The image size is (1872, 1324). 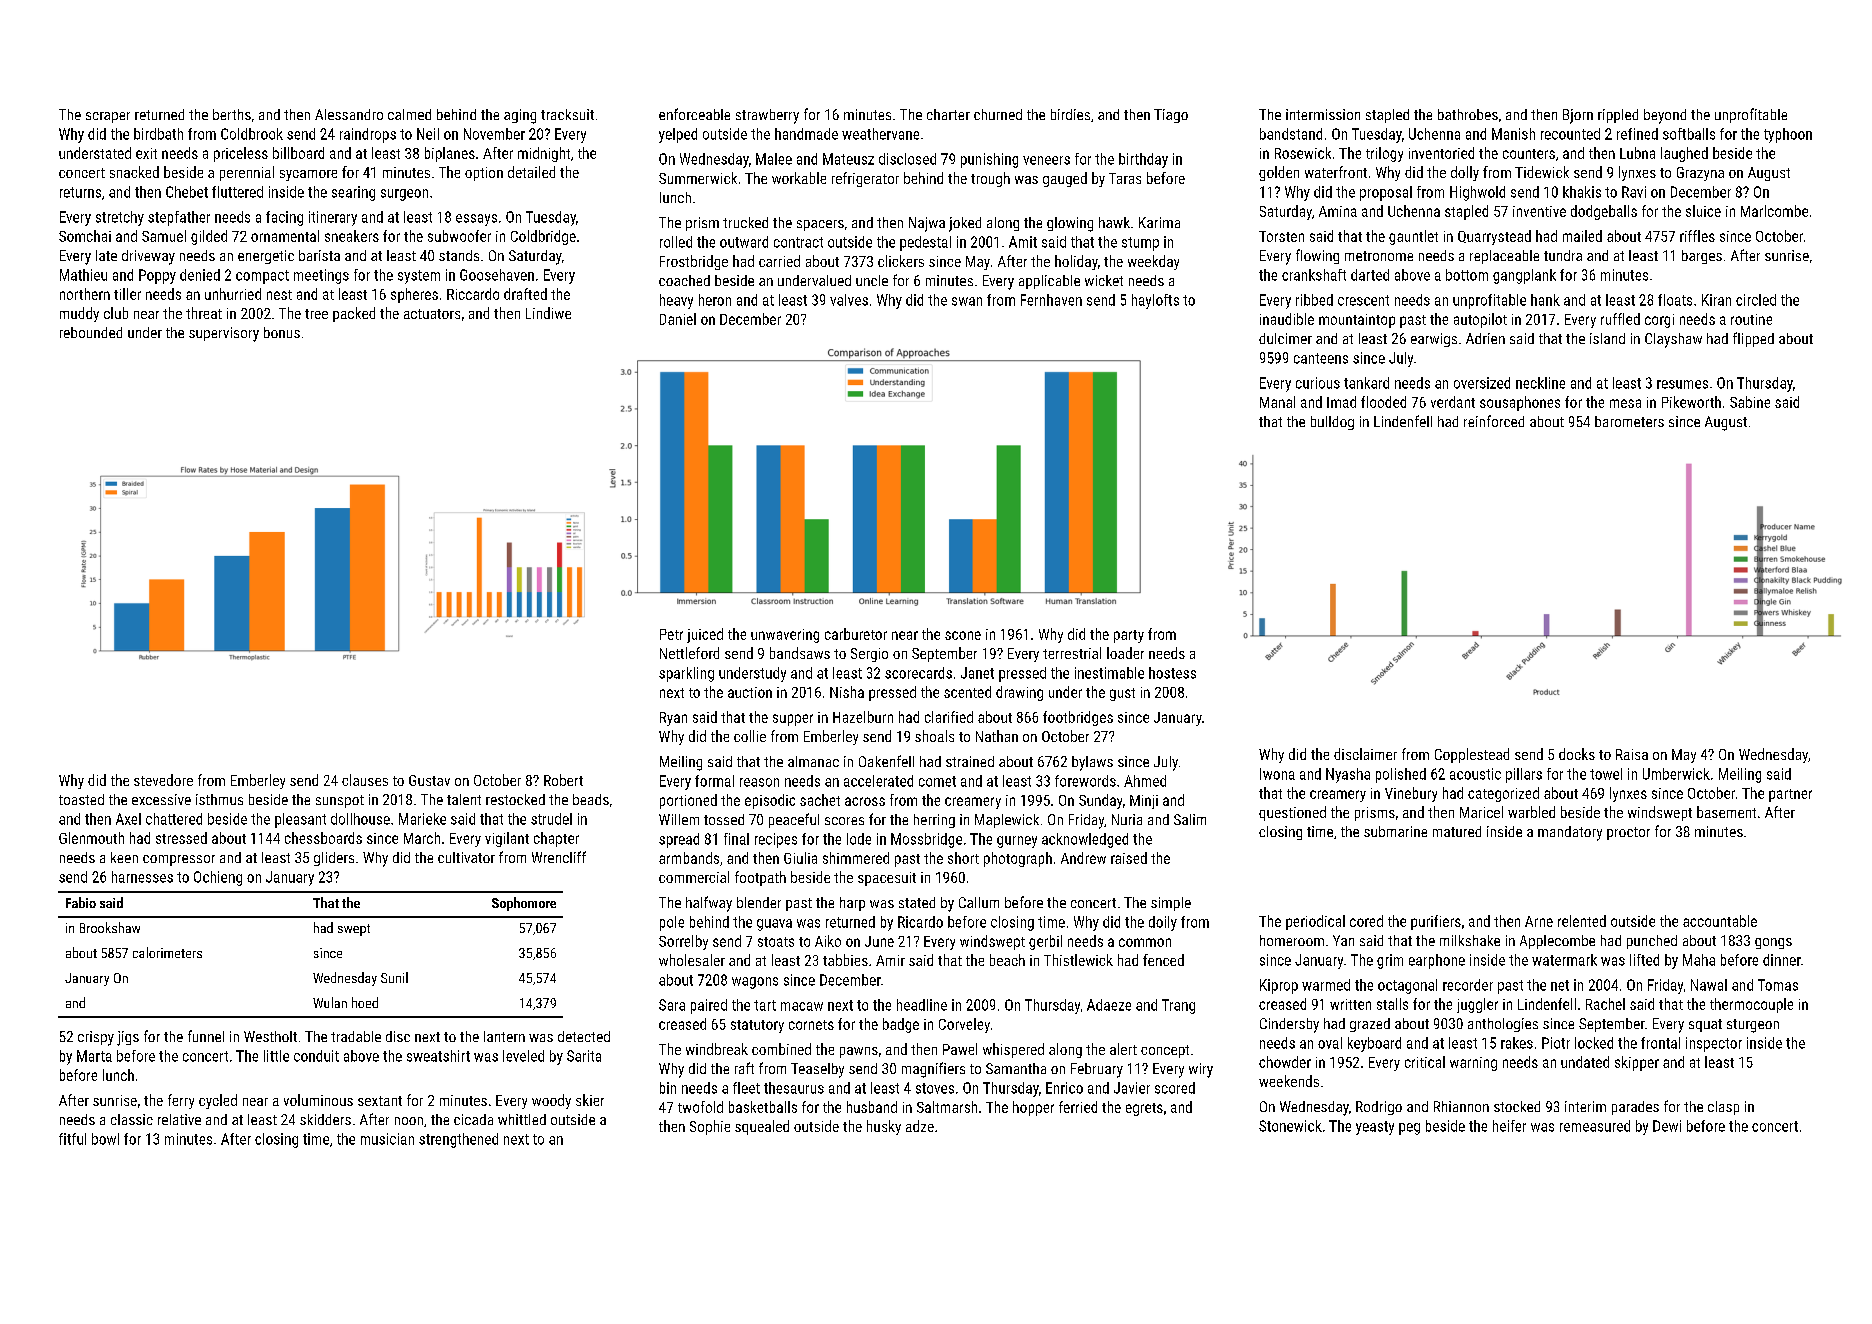 I want to click on voluminous, so click(x=318, y=1100).
